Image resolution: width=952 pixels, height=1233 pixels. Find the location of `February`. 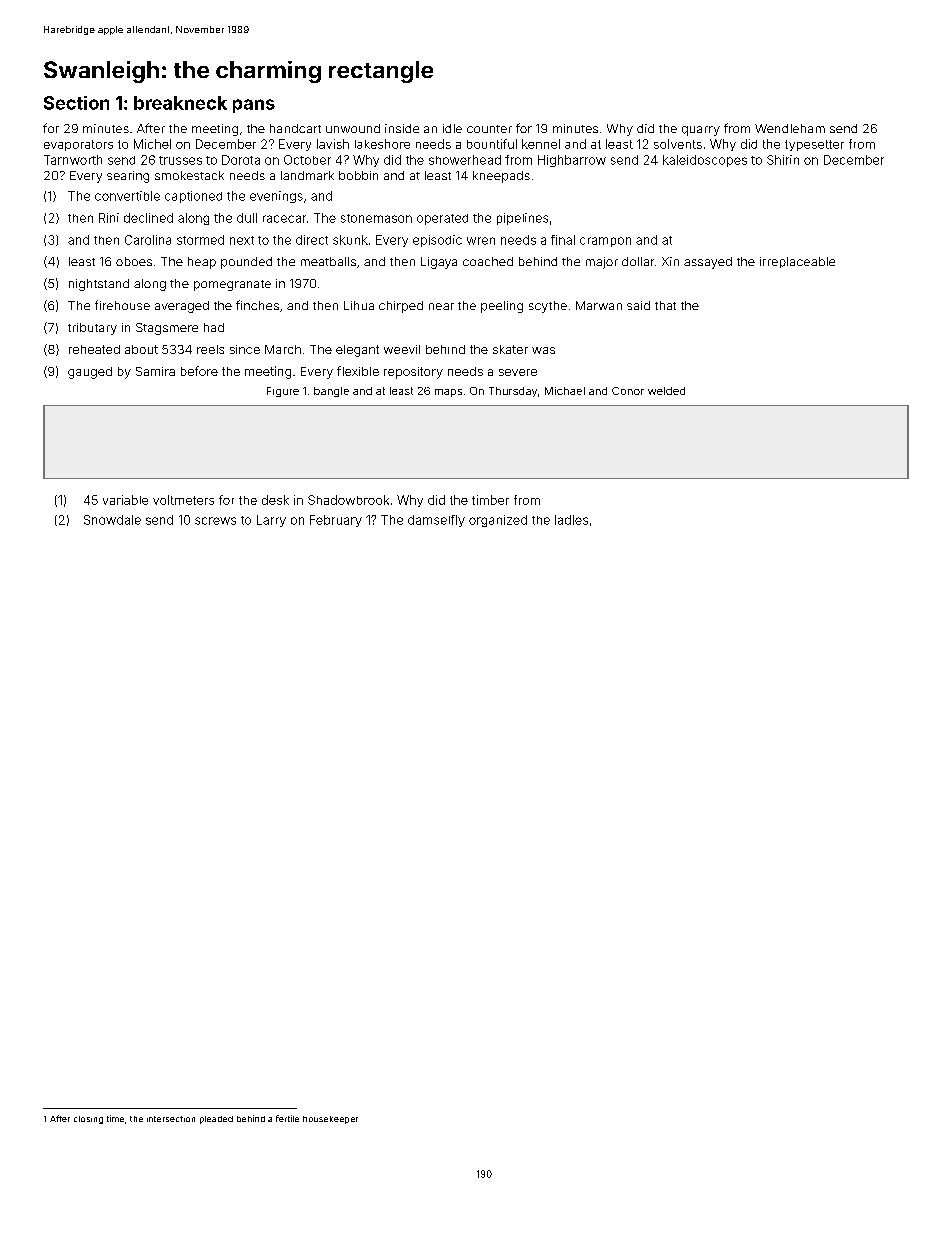

February is located at coordinates (336, 521).
